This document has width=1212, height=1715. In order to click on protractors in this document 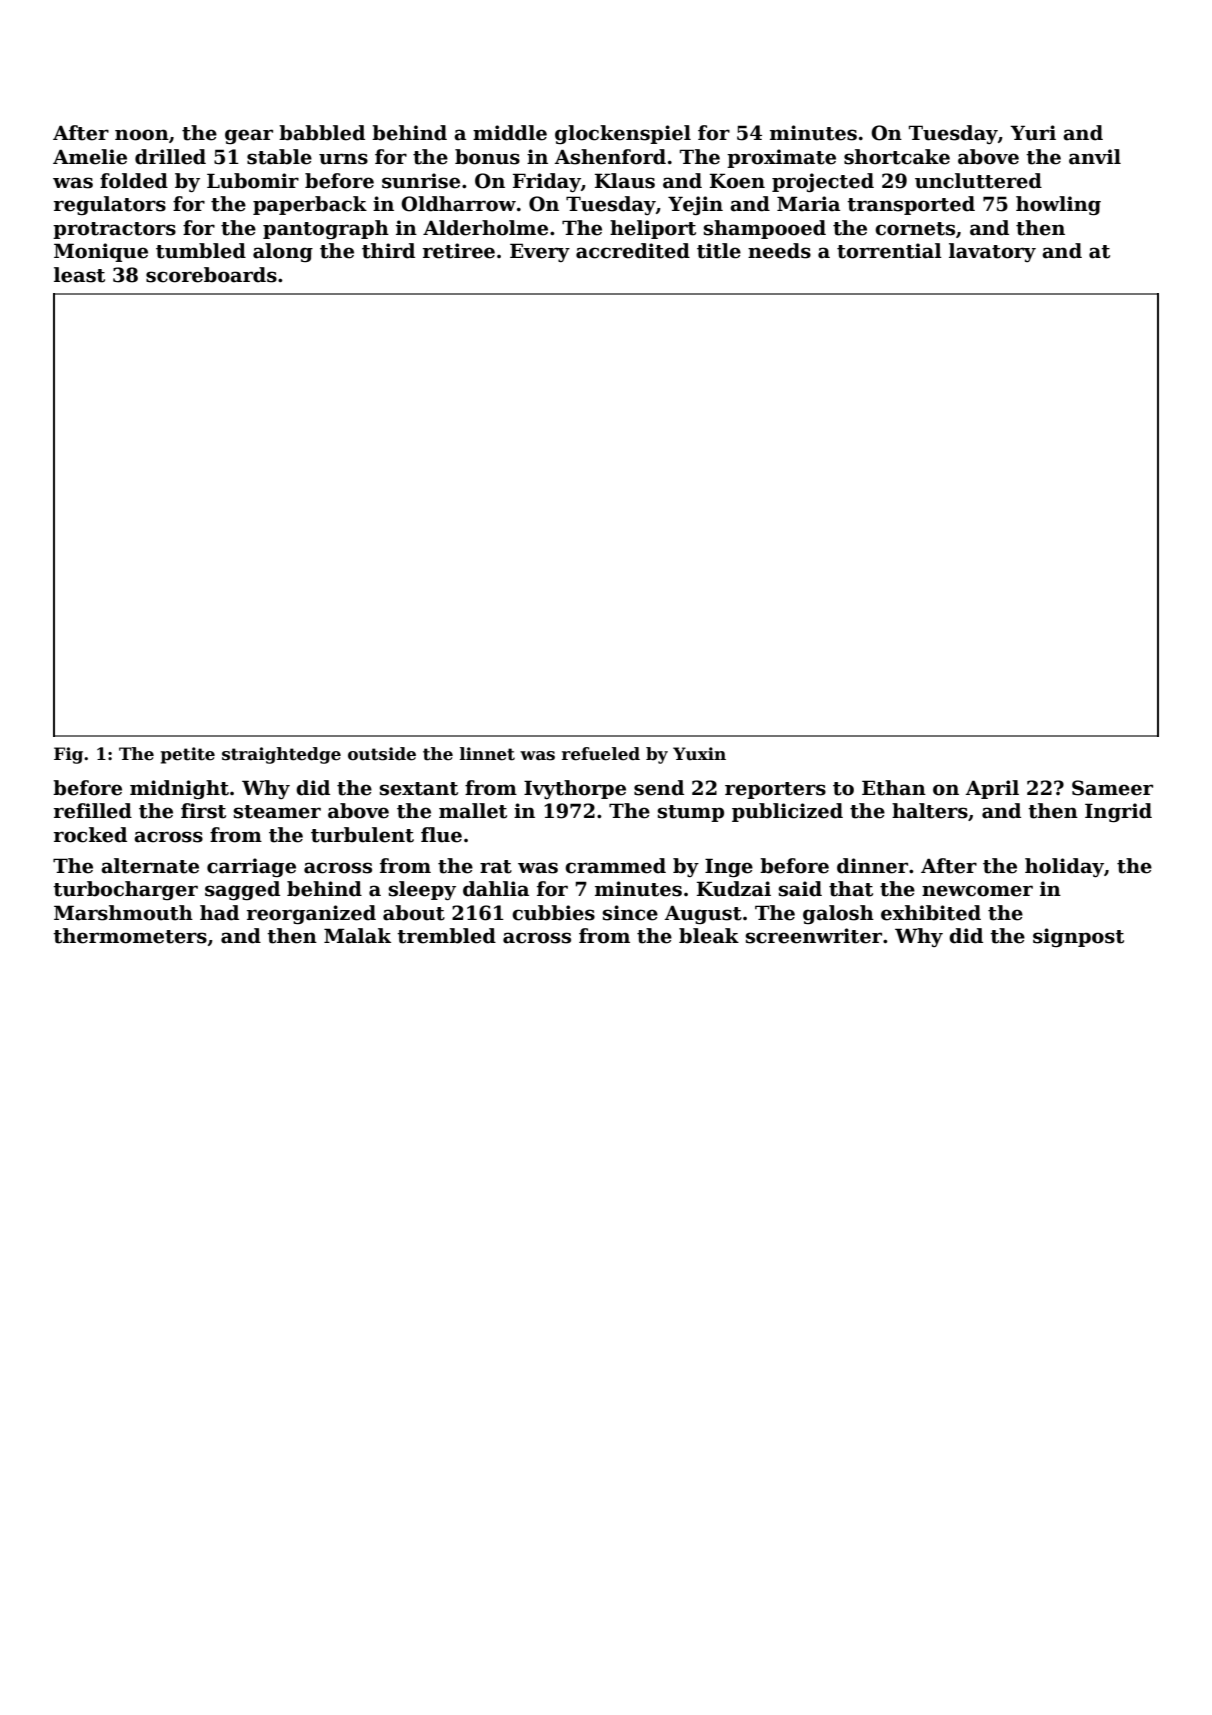, I will do `click(114, 230)`.
